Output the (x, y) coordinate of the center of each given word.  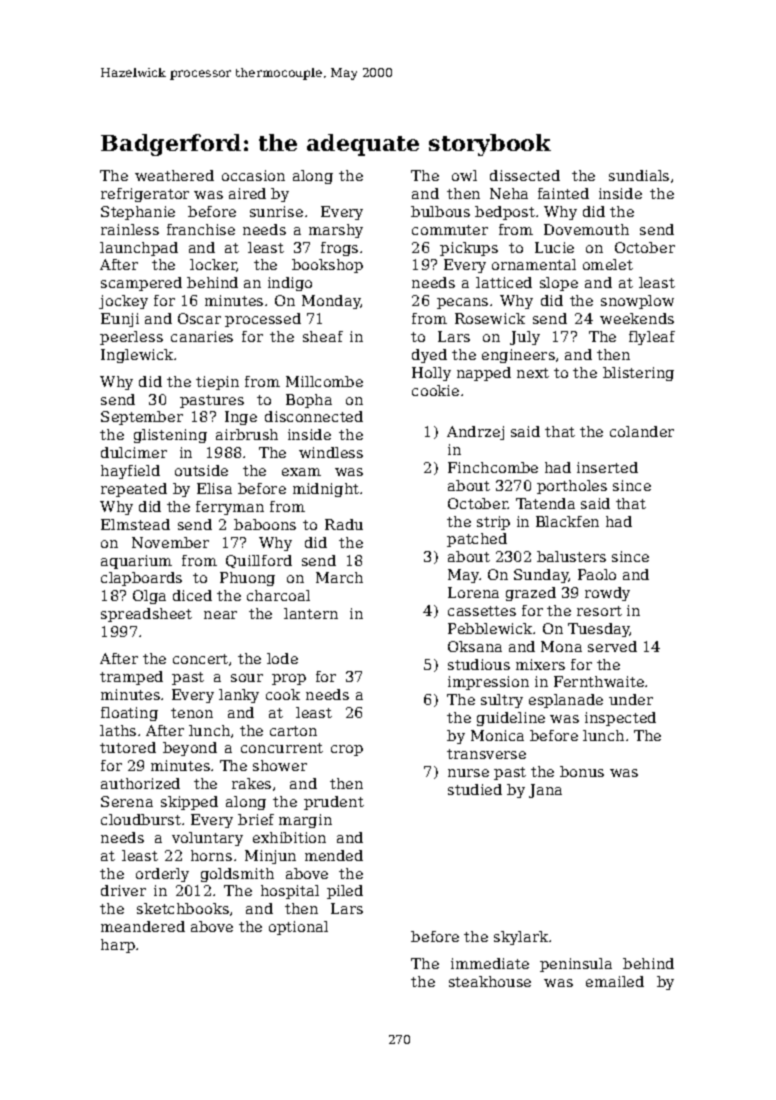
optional (298, 928)
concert (200, 659)
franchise (201, 229)
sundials (639, 175)
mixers (540, 664)
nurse (468, 773)
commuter (450, 230)
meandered (143, 926)
